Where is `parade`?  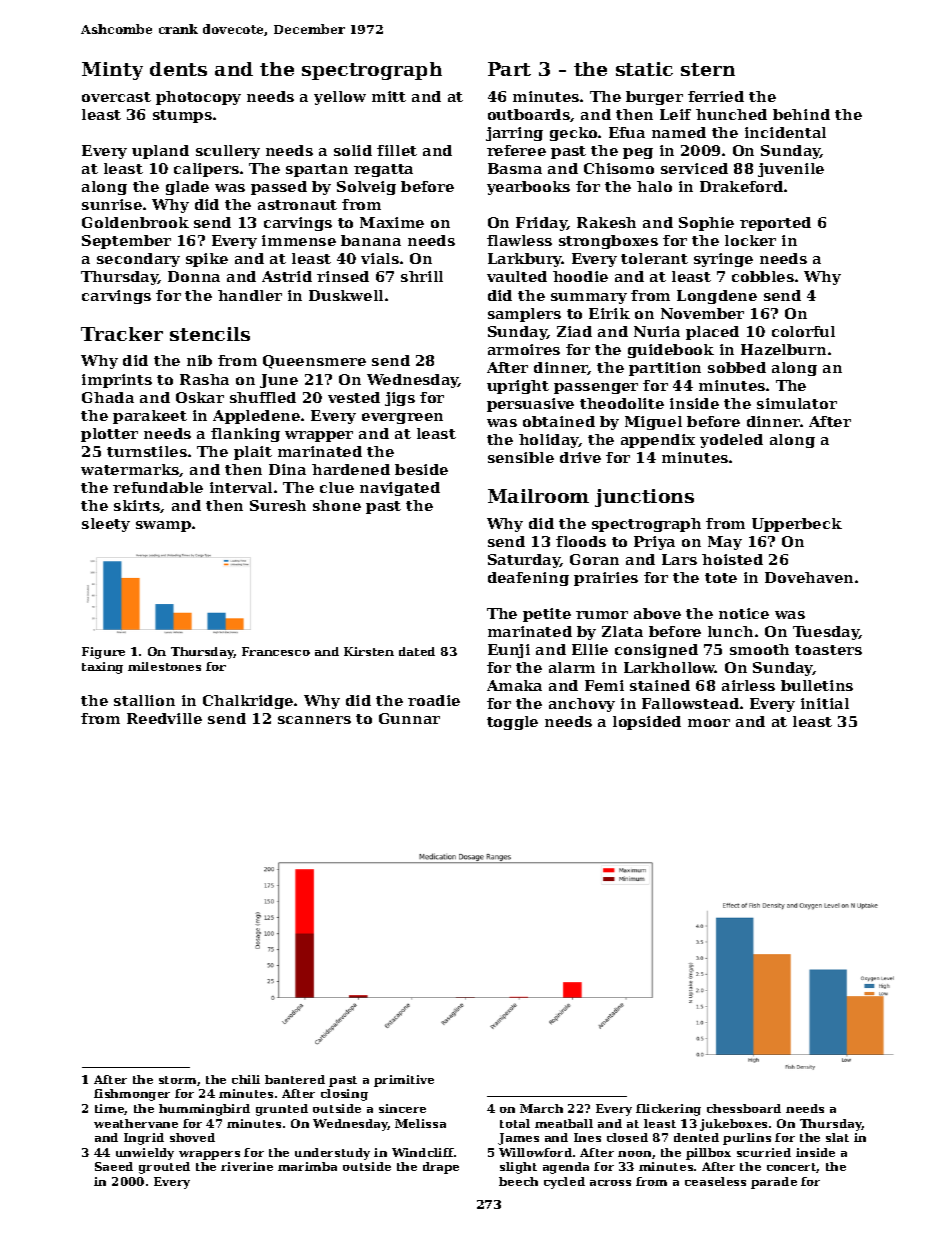
parade is located at coordinates (774, 1183).
